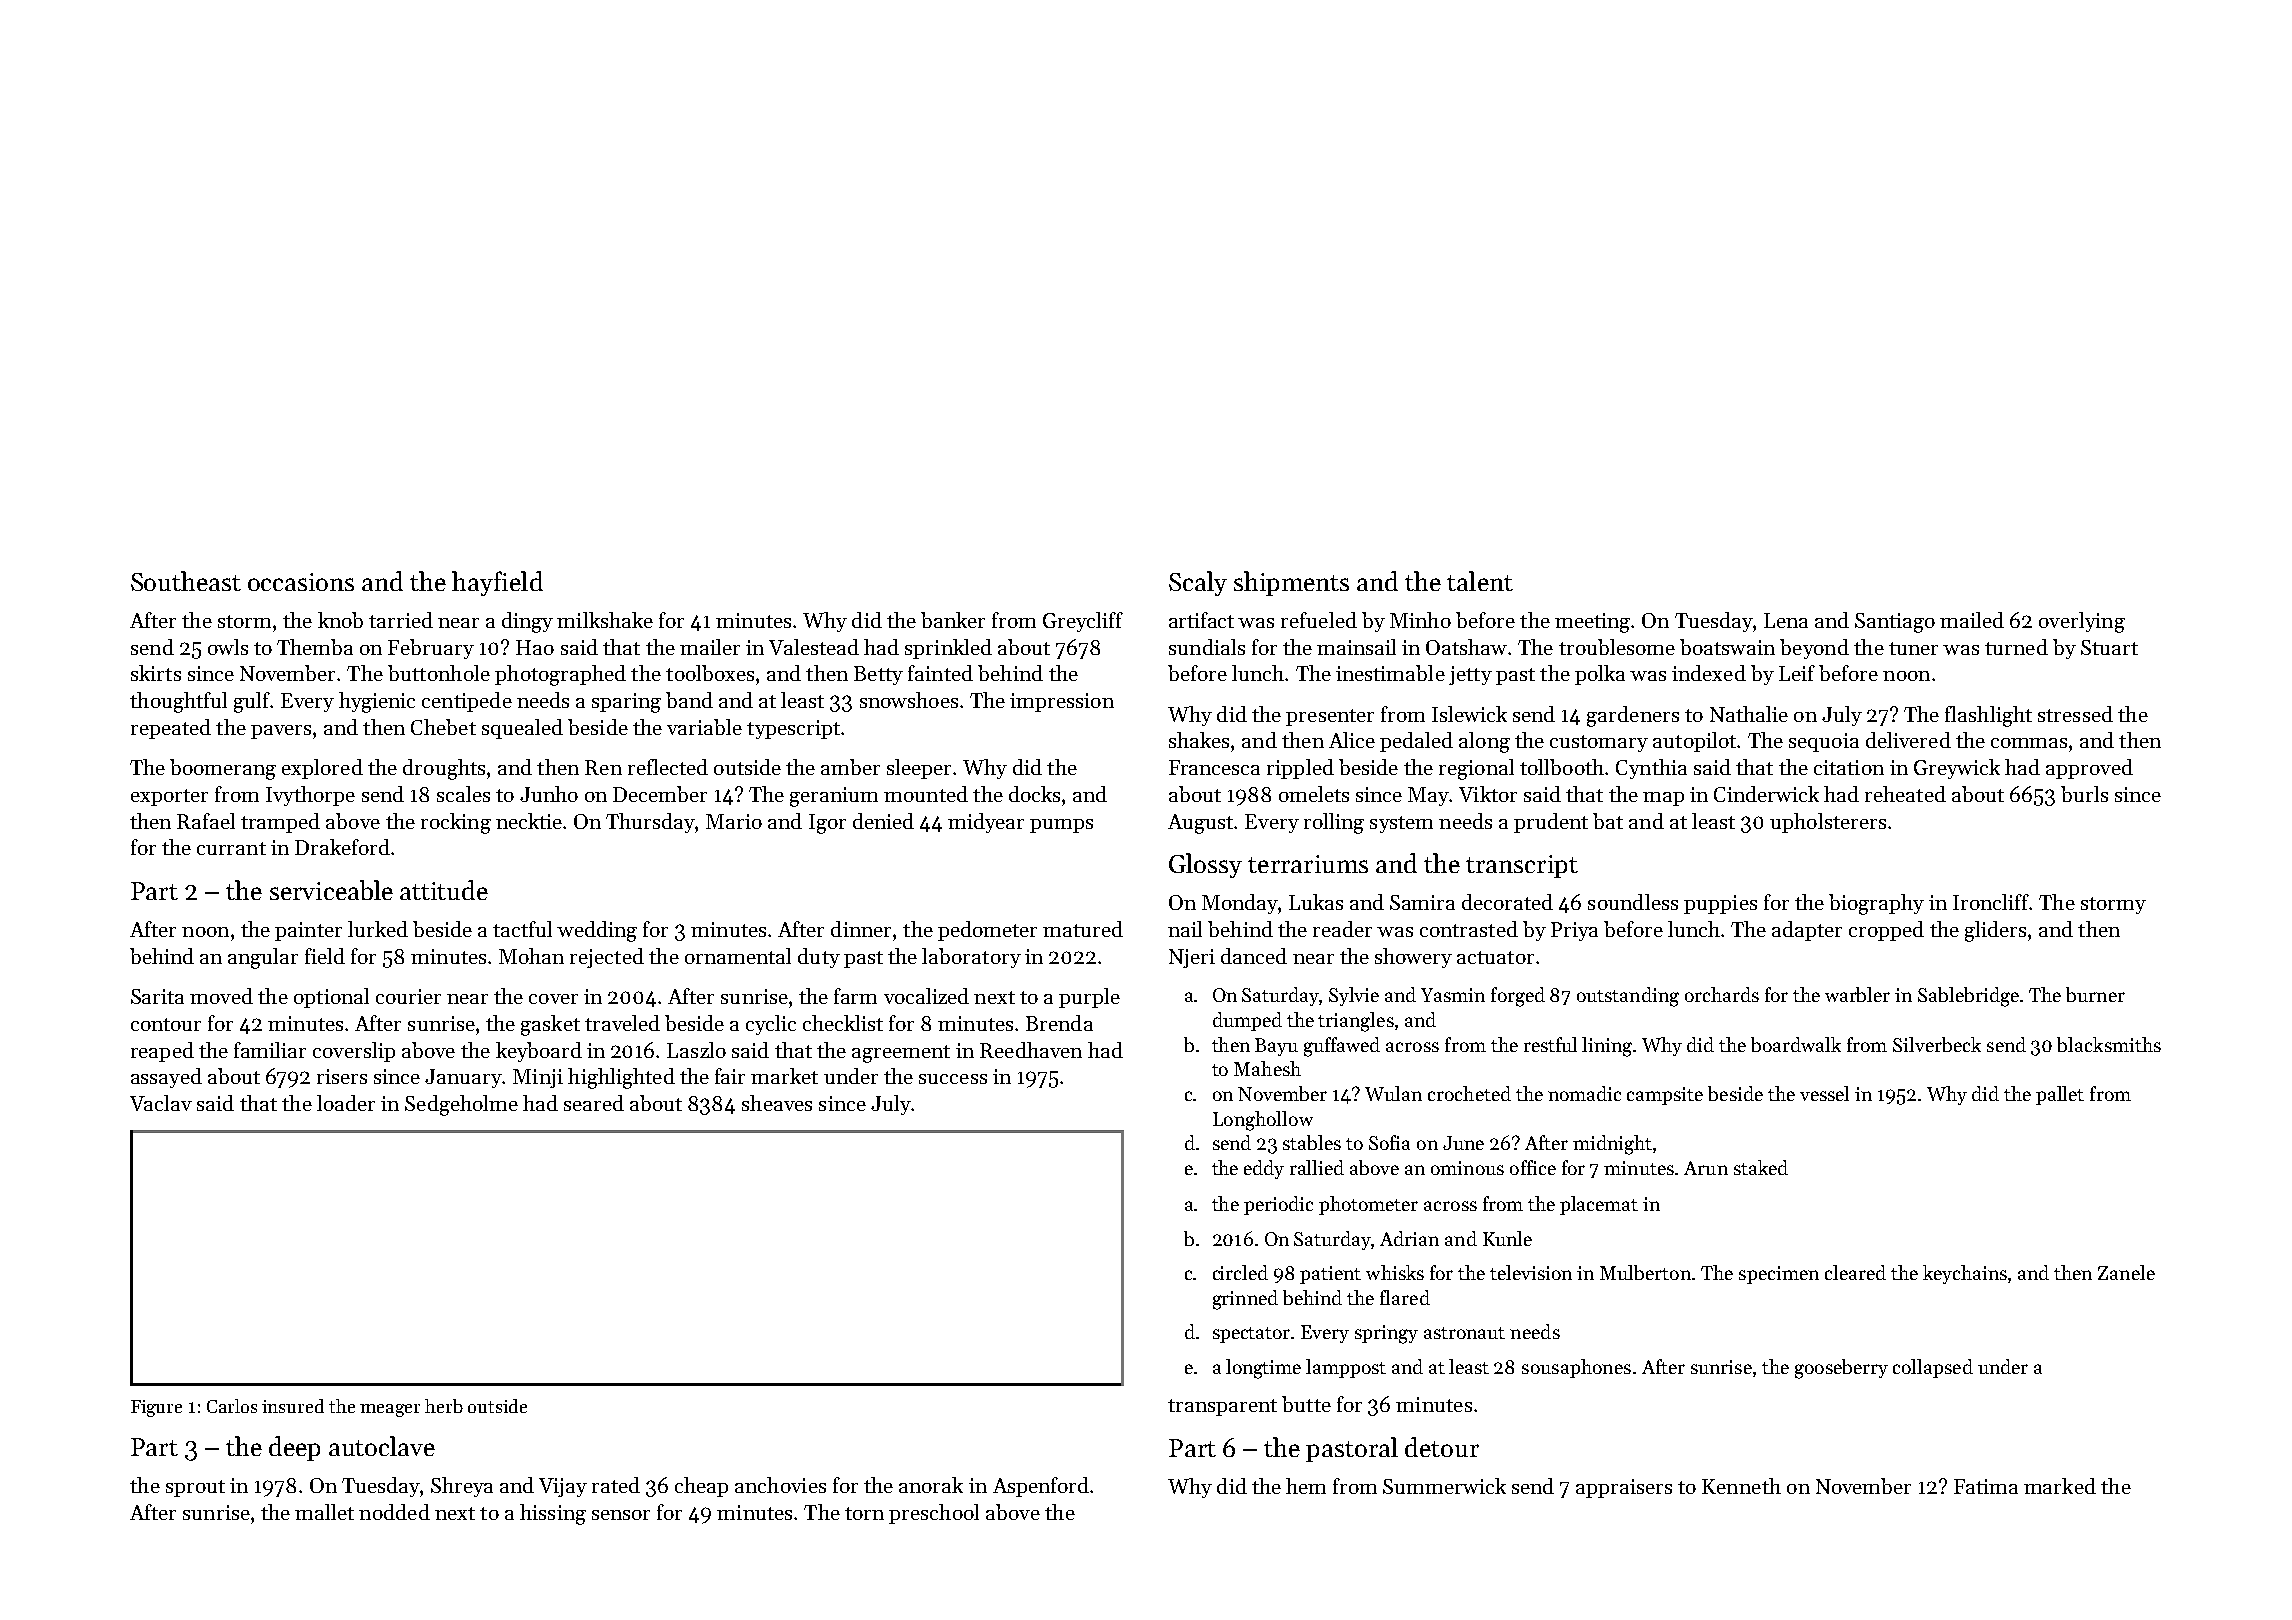  Describe the element at coordinates (1786, 620) in the page. I see `Lena` at that location.
